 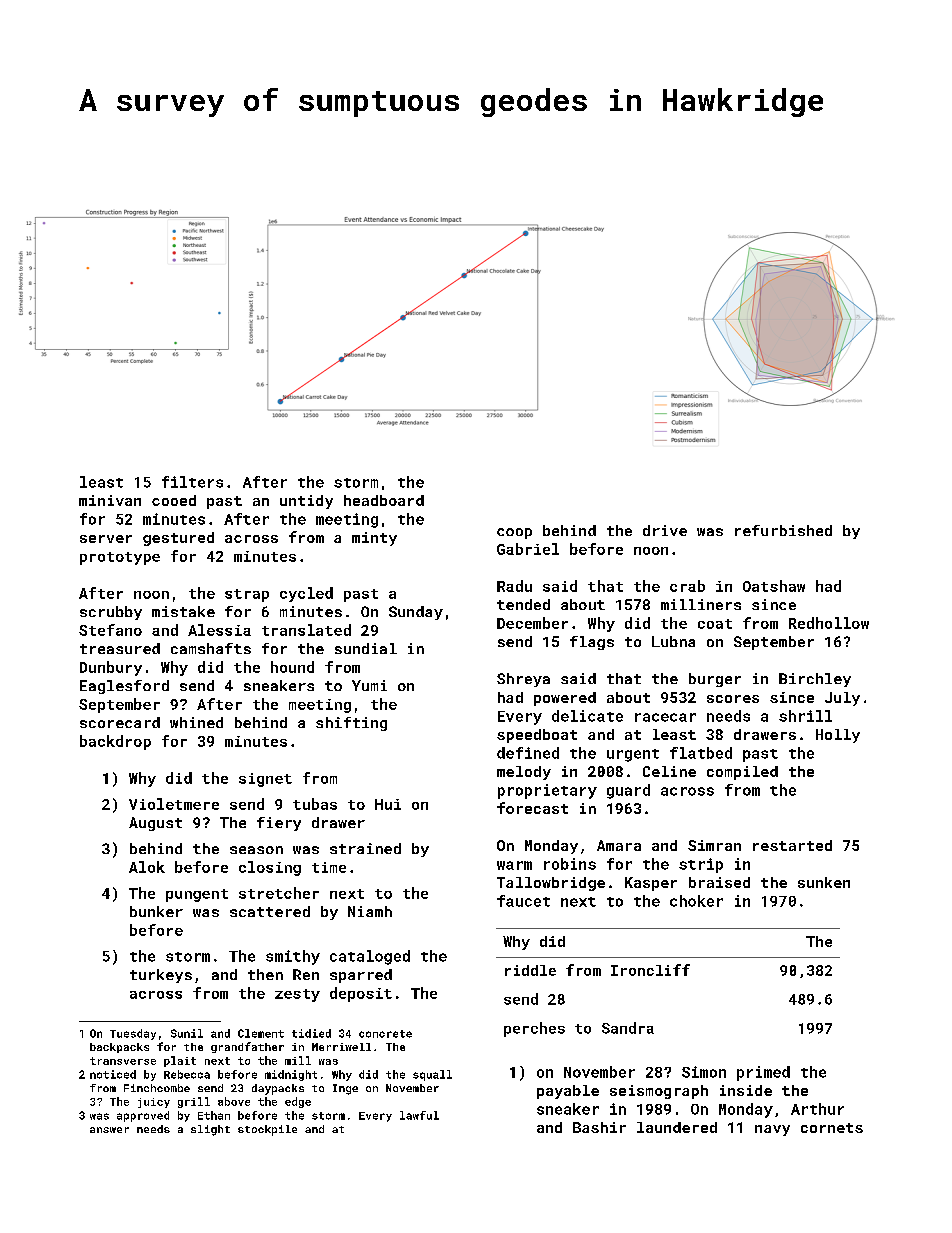 I want to click on prototype, so click(x=120, y=558).
